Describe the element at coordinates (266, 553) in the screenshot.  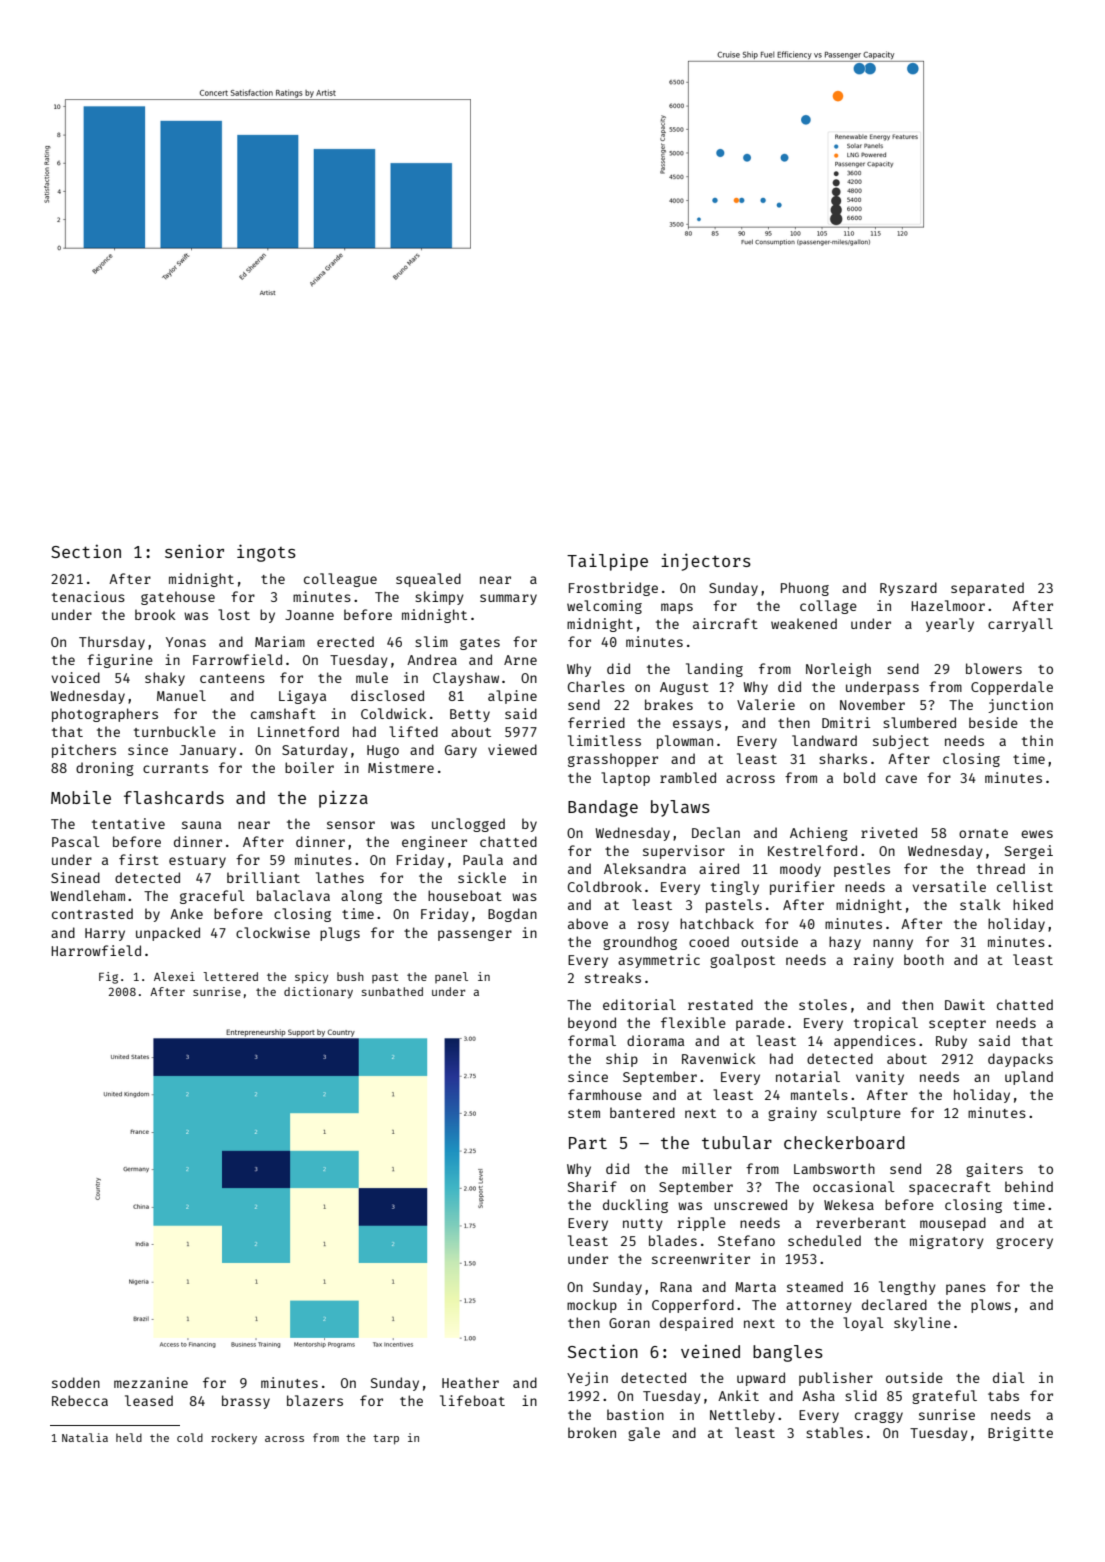
I see `ingots` at that location.
